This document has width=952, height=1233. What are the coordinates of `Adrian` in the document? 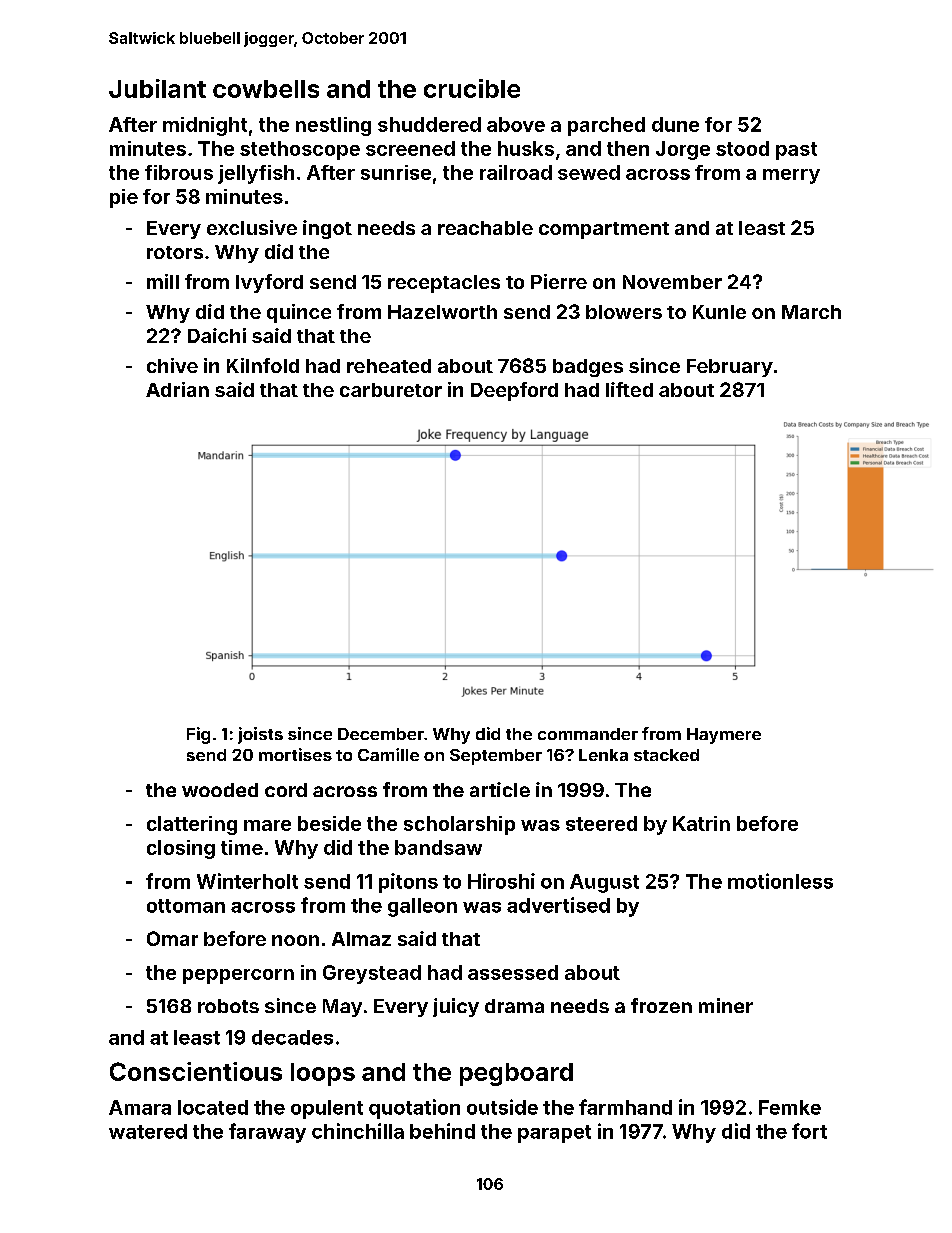 It's located at (177, 389).
